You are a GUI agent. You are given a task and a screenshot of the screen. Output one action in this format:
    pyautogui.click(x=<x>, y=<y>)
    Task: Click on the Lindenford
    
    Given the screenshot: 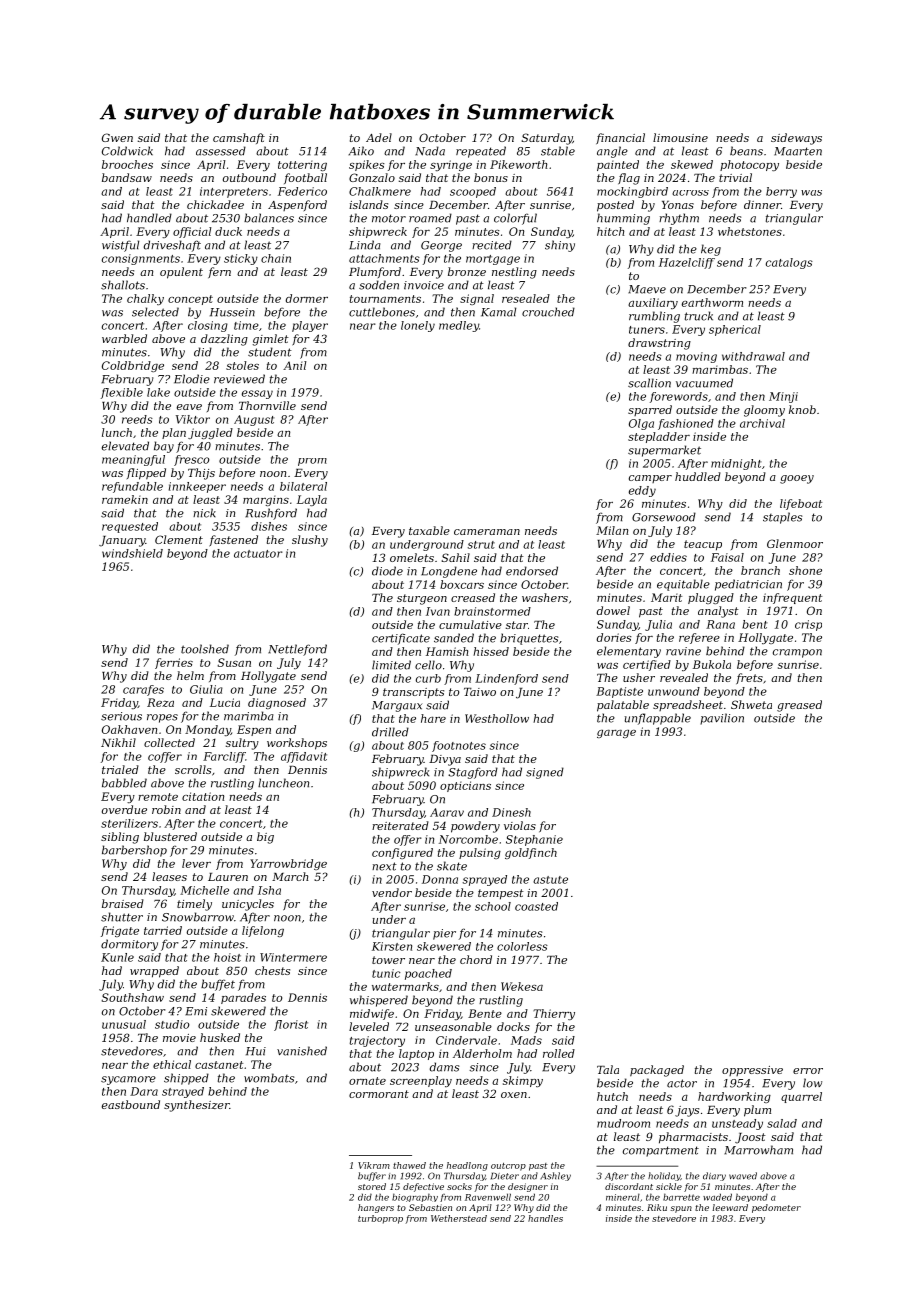 What is the action you would take?
    pyautogui.click(x=506, y=679)
